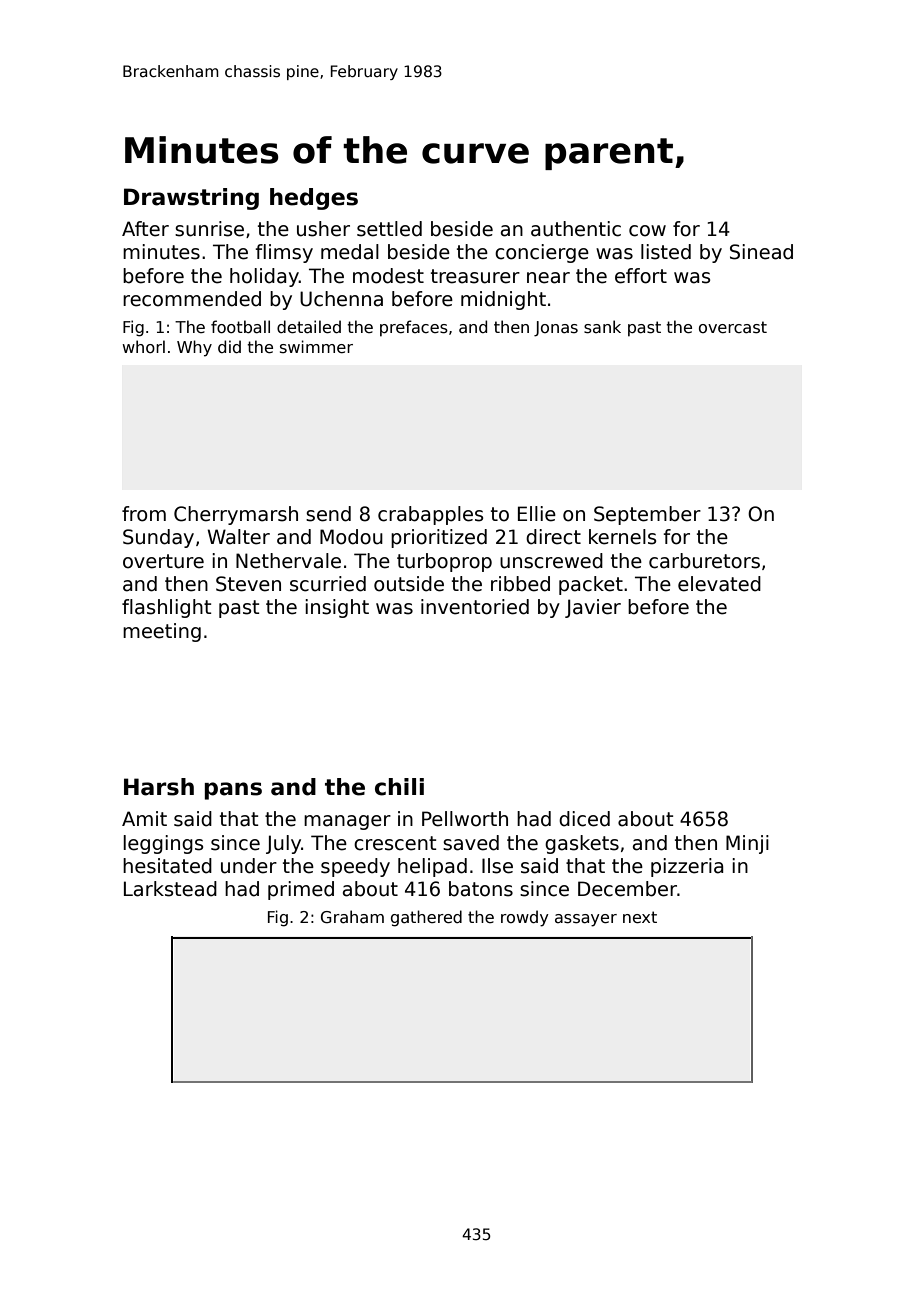 This page has width=924, height=1314. Describe the element at coordinates (389, 229) in the page. I see `settled` at that location.
